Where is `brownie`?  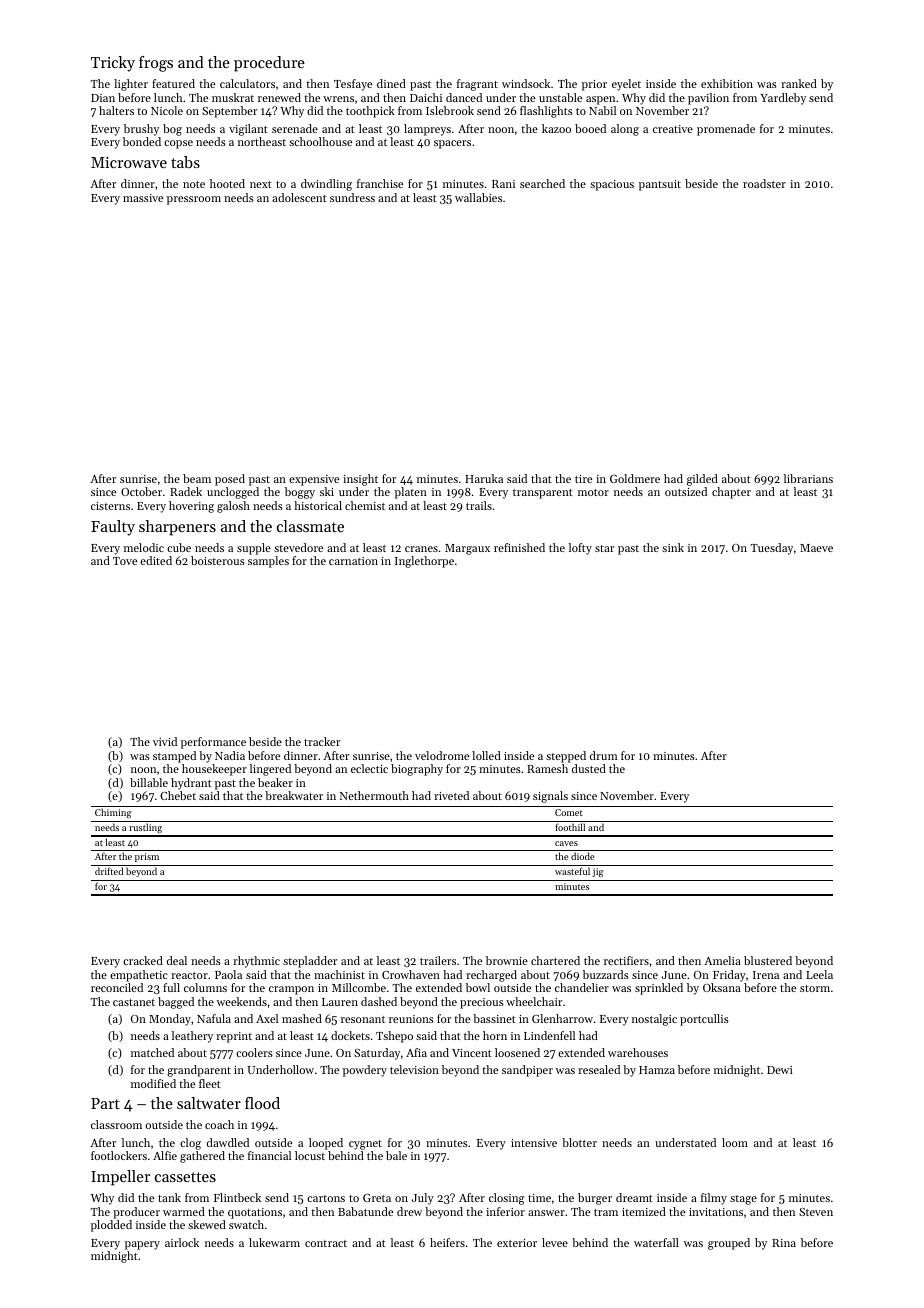 brownie is located at coordinates (507, 960).
